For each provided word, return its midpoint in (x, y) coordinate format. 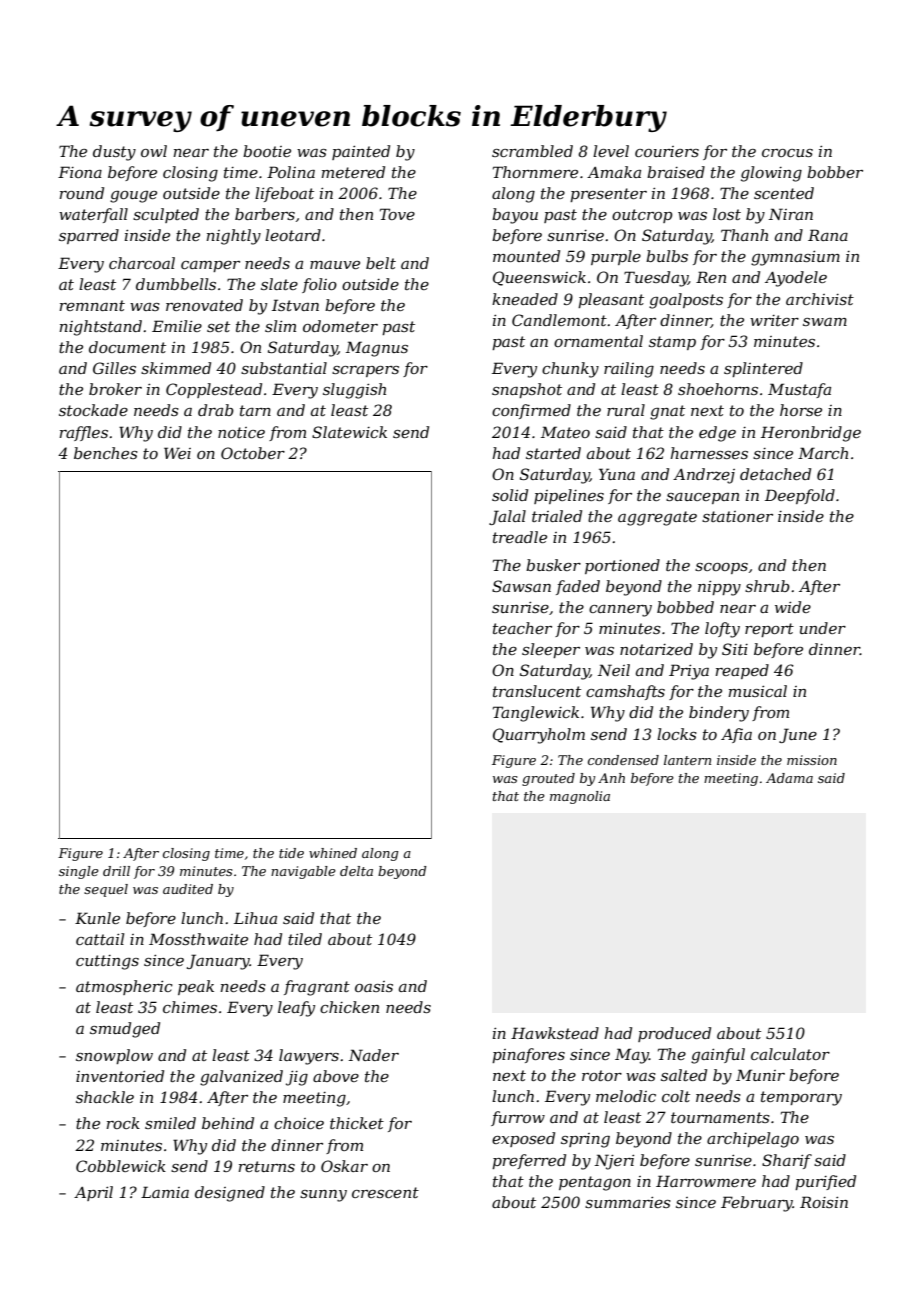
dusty (114, 153)
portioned (622, 566)
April (93, 1193)
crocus (787, 153)
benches (106, 453)
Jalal (507, 517)
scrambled (532, 151)
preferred (529, 1161)
